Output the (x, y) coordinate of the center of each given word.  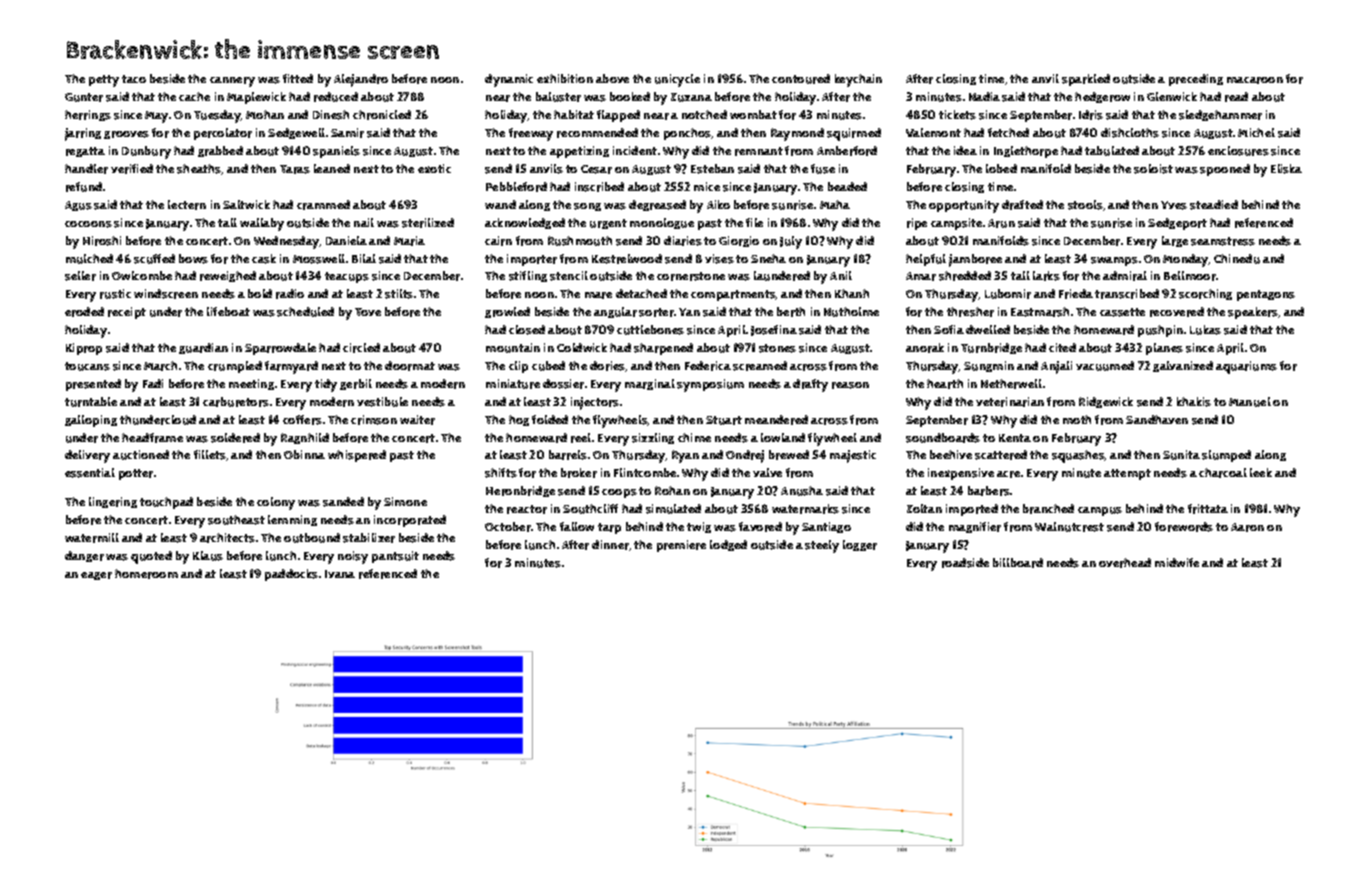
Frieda (1076, 294)
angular (615, 312)
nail (364, 222)
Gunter (84, 97)
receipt (127, 313)
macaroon (1255, 80)
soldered (235, 438)
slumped (1226, 456)
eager (96, 576)
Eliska (1286, 169)
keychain (858, 80)
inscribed (599, 187)
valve (767, 472)
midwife (1177, 562)
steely (822, 546)
